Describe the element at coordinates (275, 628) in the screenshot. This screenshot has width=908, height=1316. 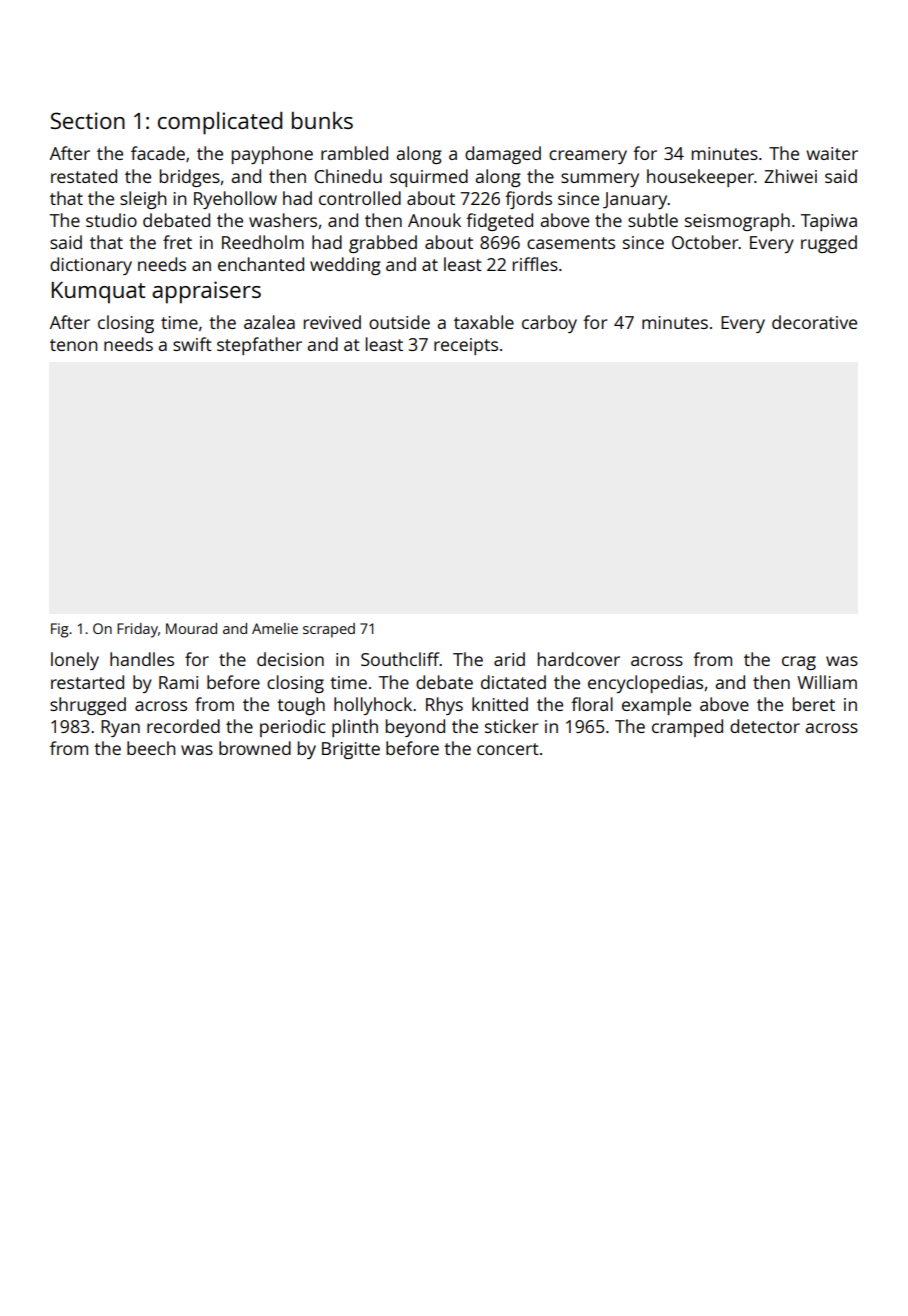
I see `Amelie` at that location.
